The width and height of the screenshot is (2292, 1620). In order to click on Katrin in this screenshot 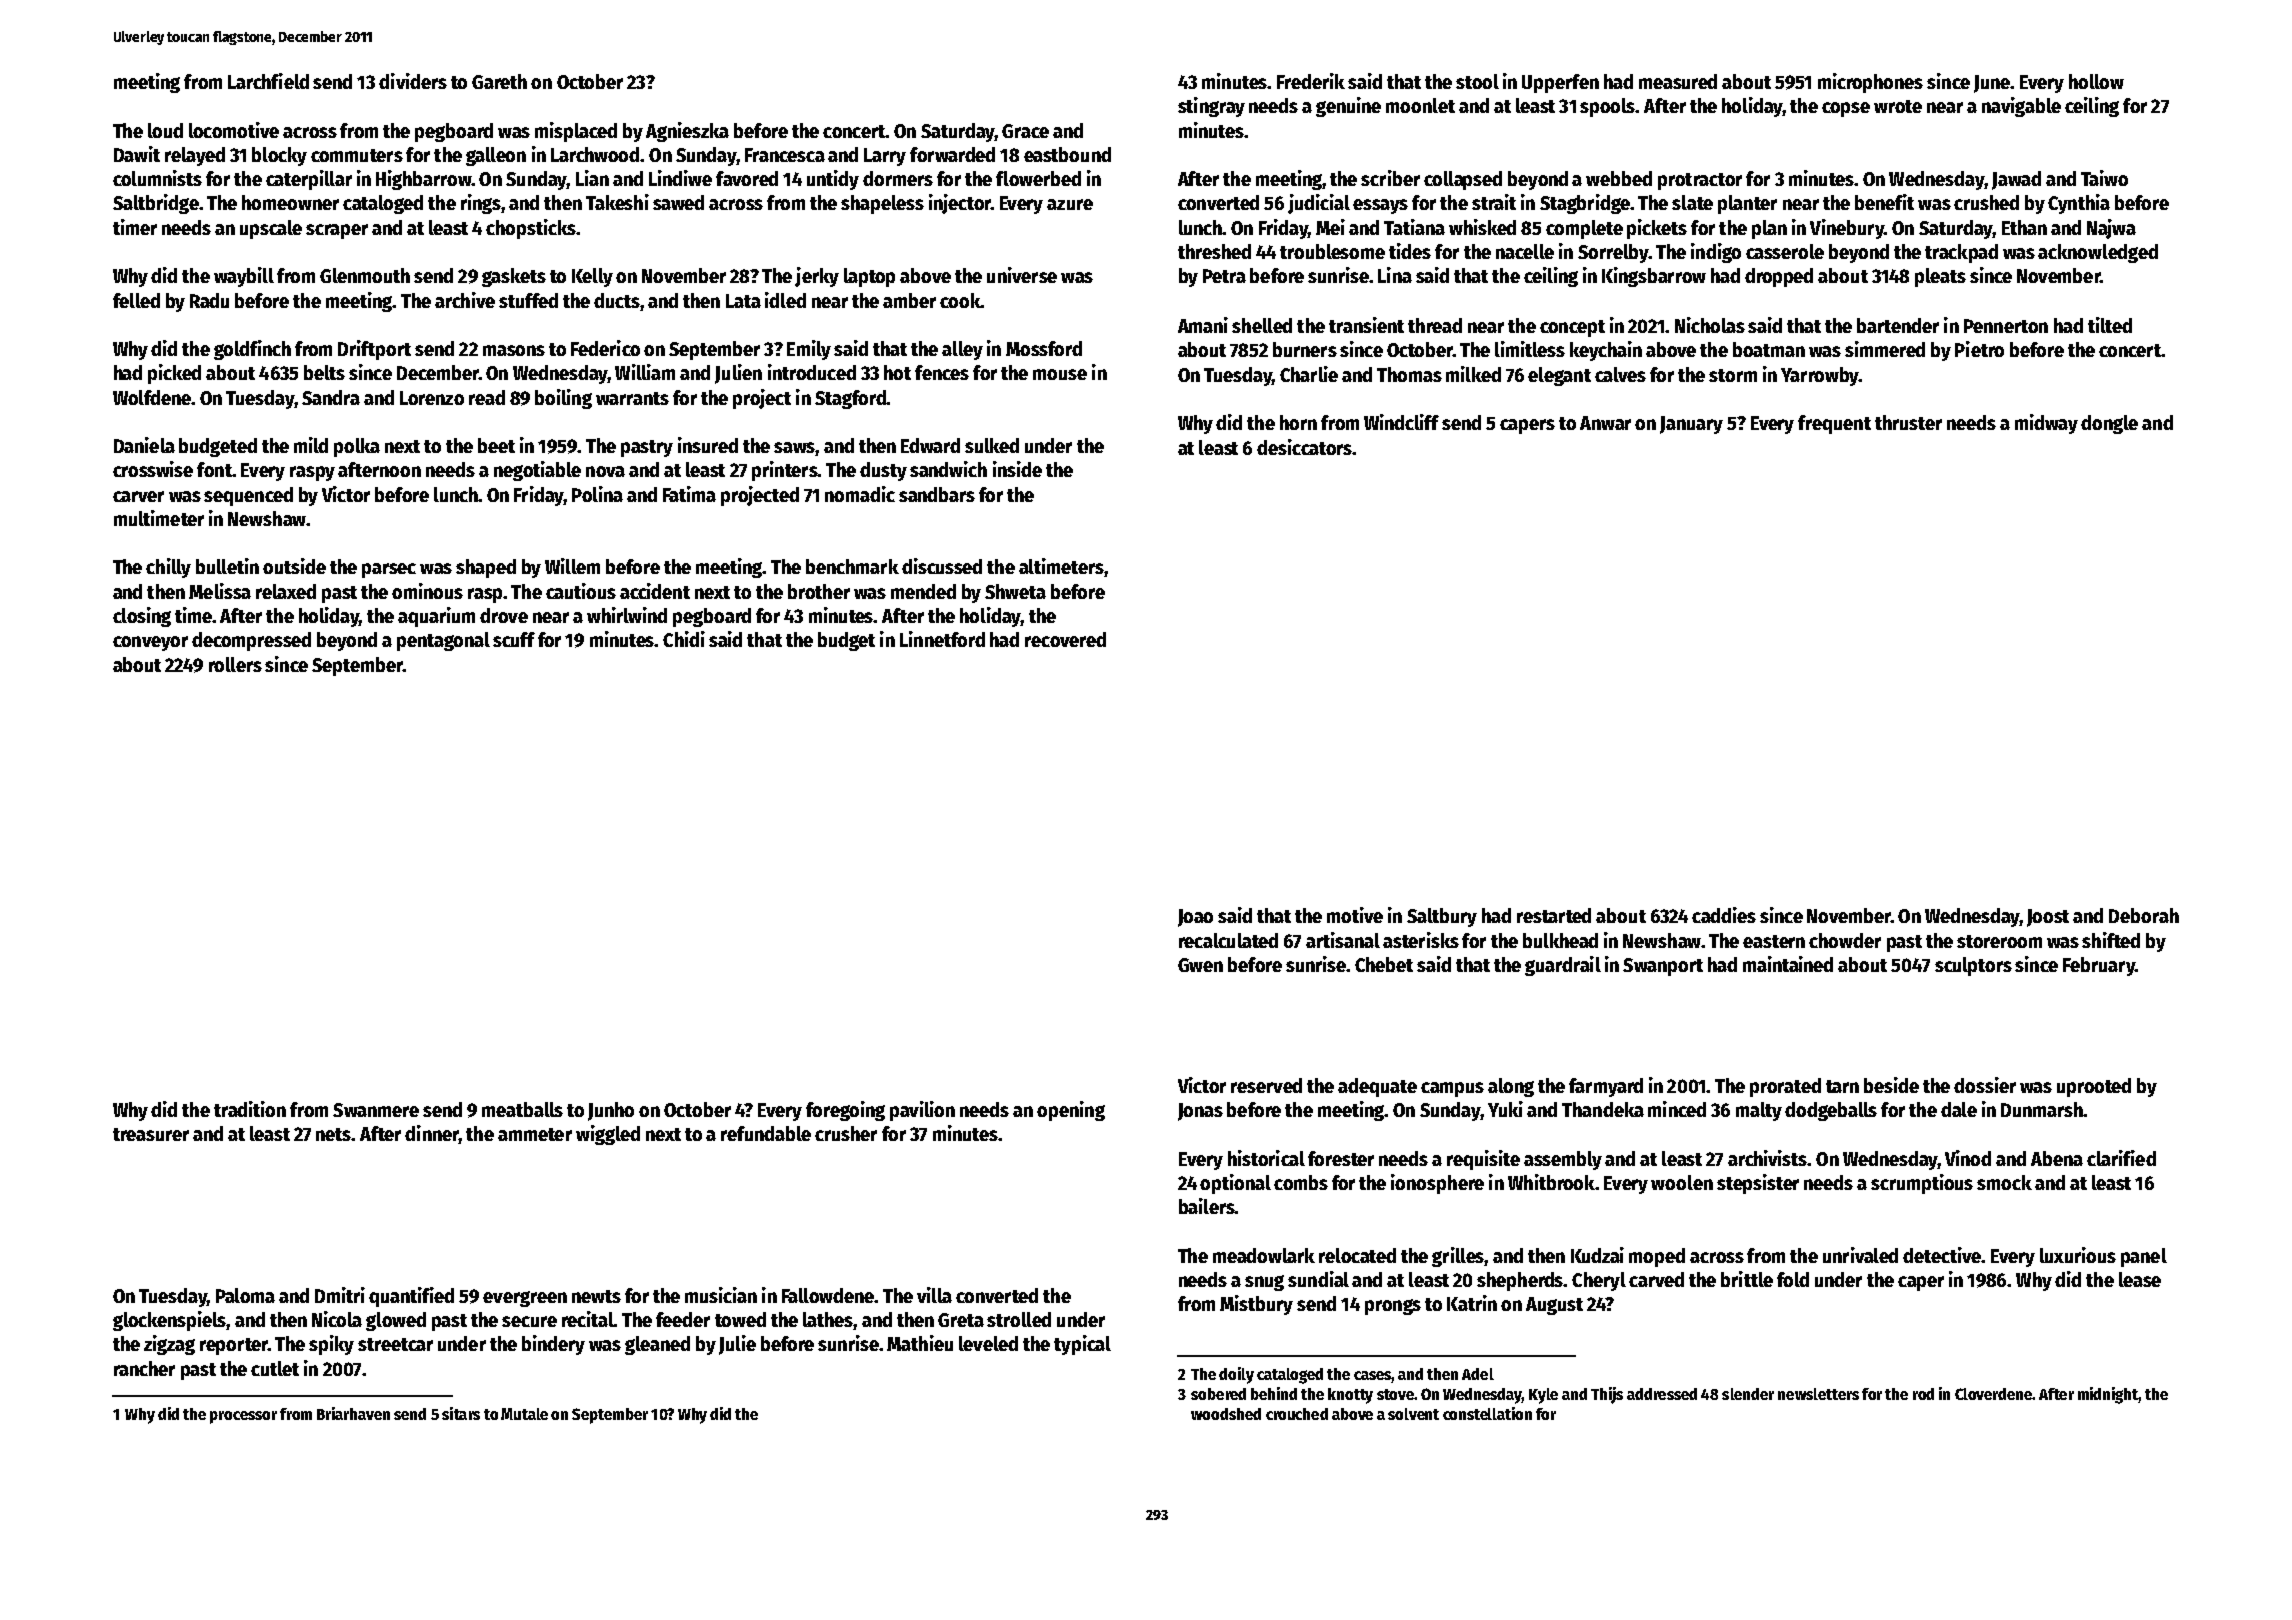, I will do `click(1472, 1303)`.
